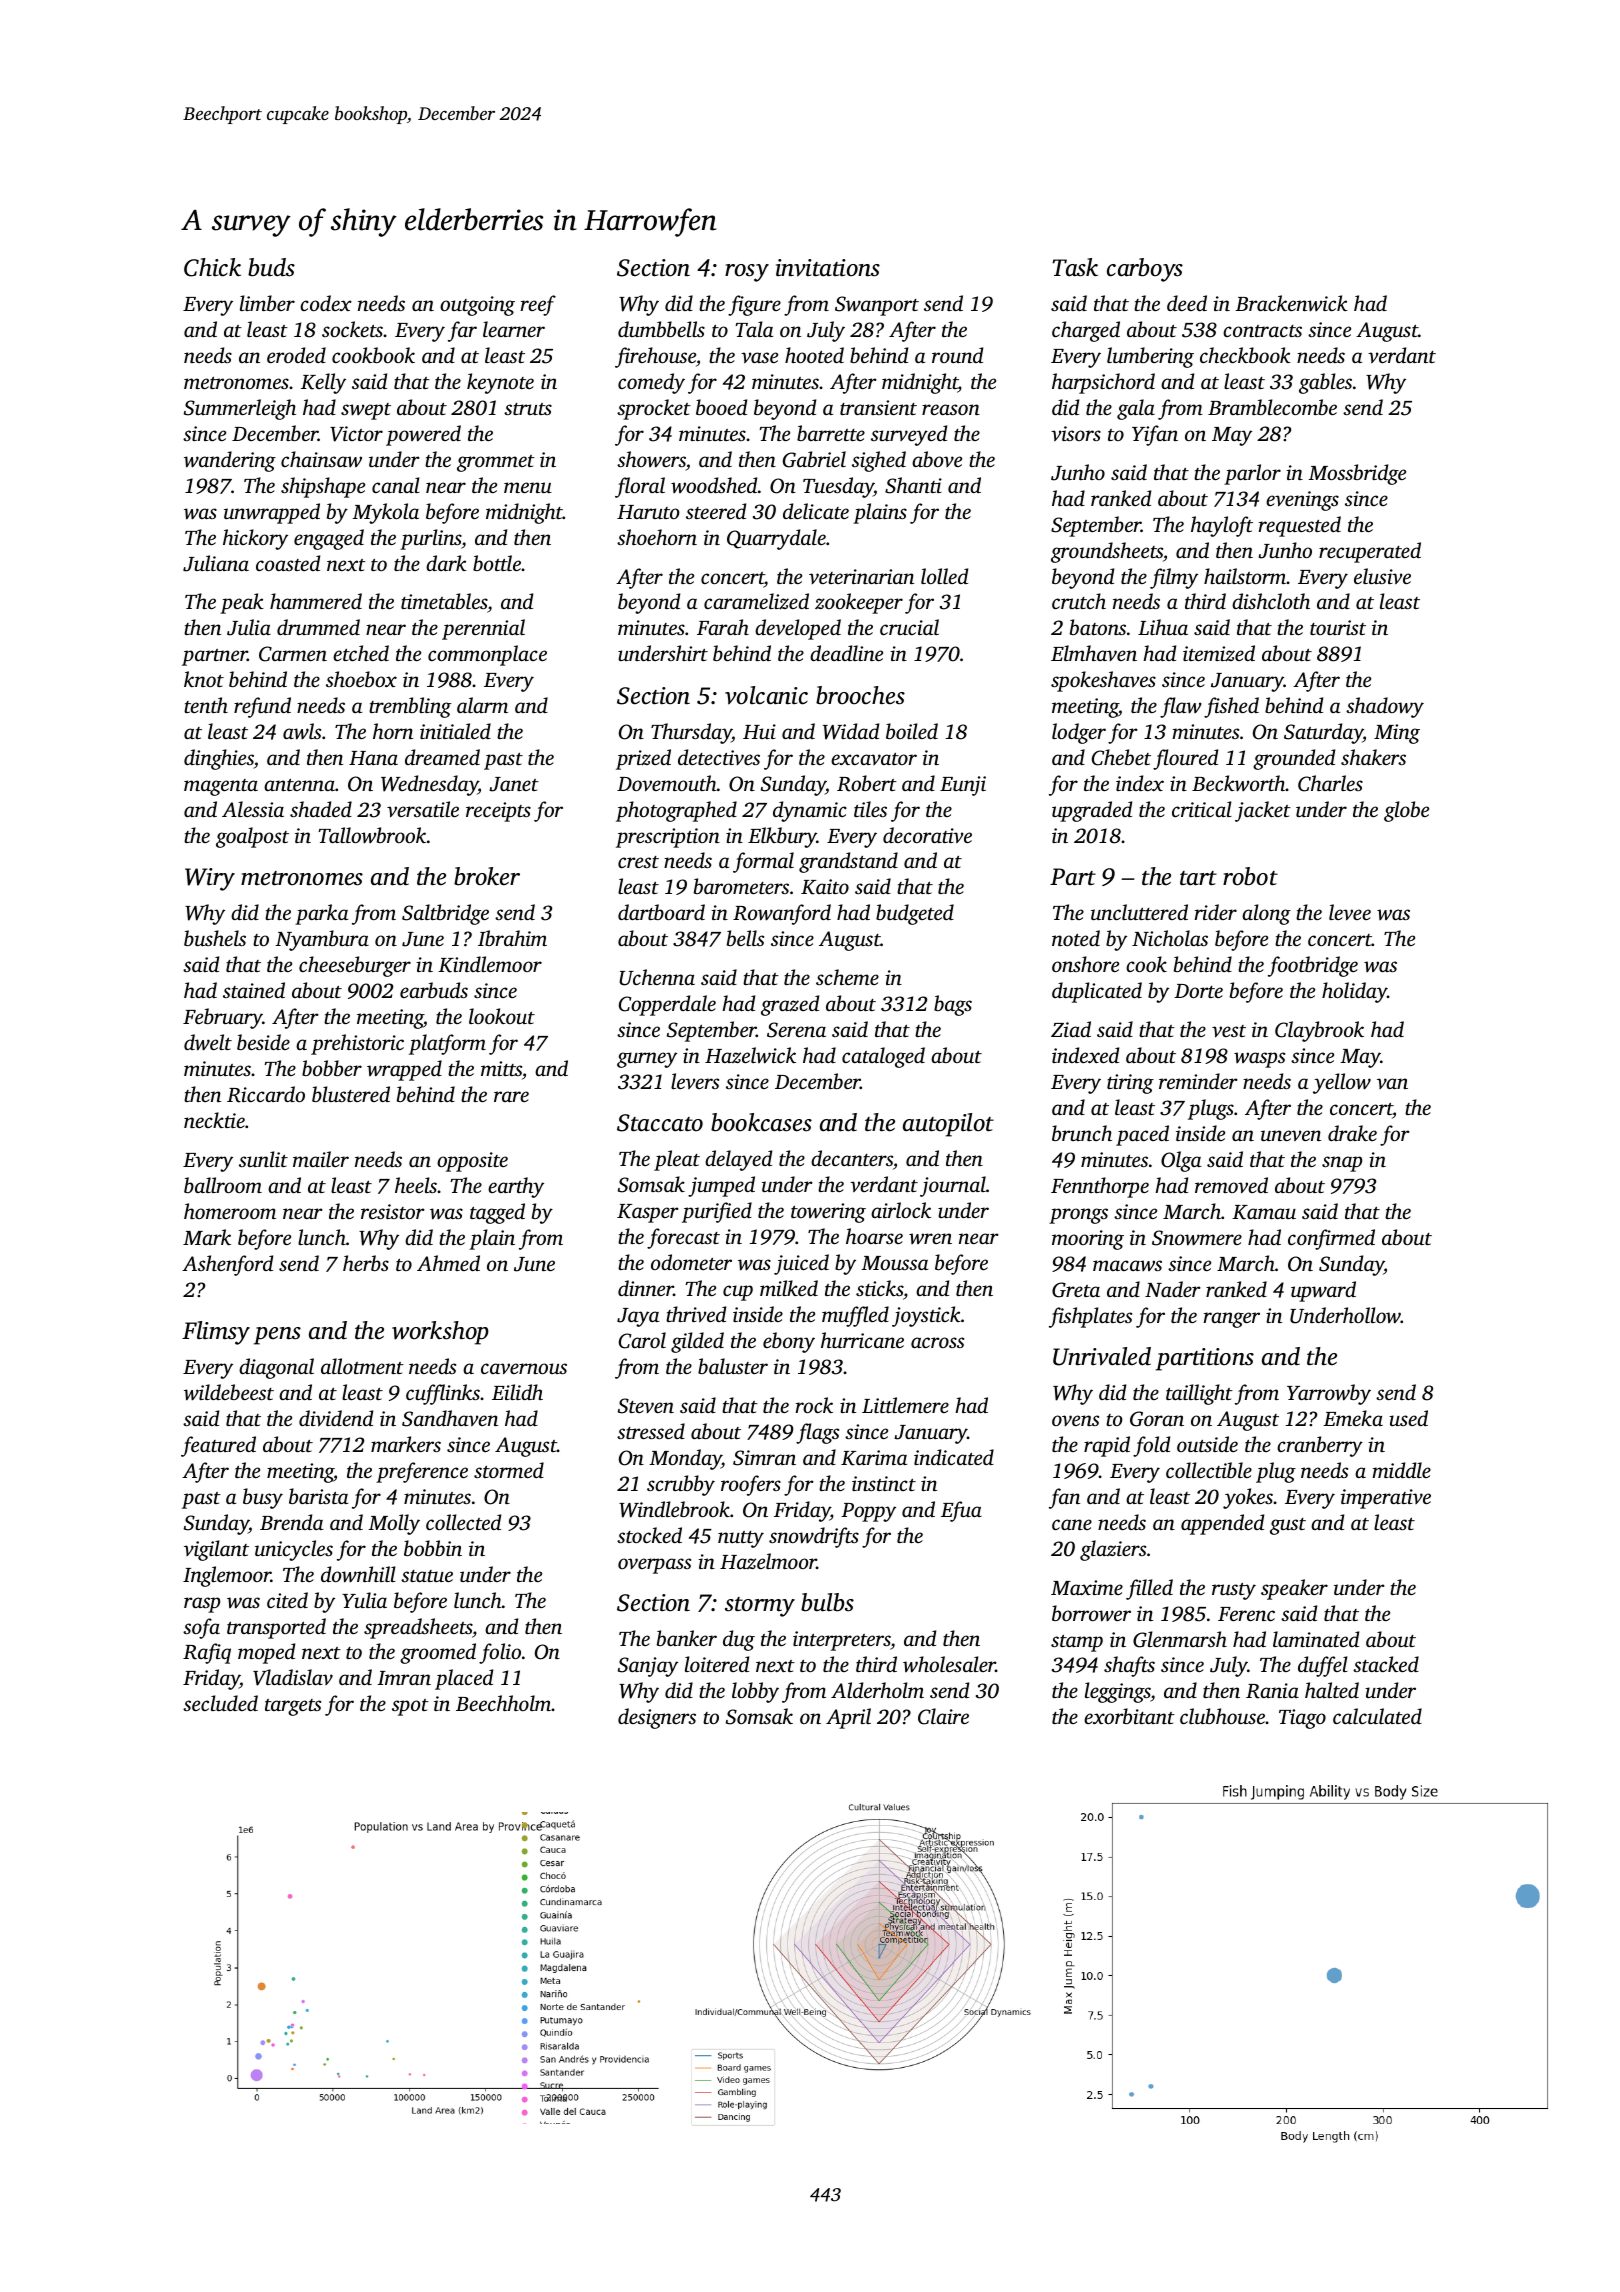  Describe the element at coordinates (410, 1707) in the image. I see `spot` at that location.
